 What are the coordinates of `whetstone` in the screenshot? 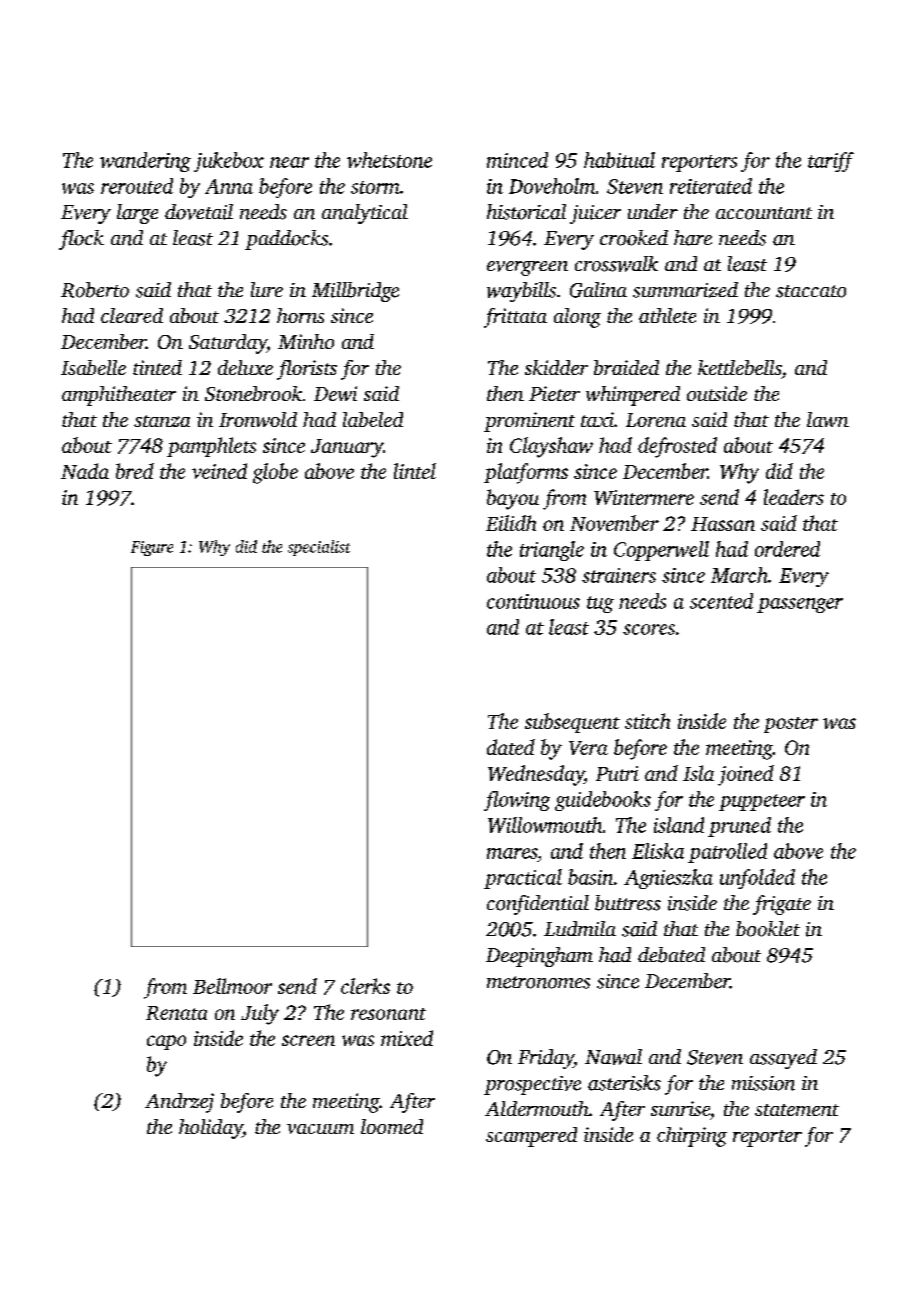 It's located at (389, 160).
